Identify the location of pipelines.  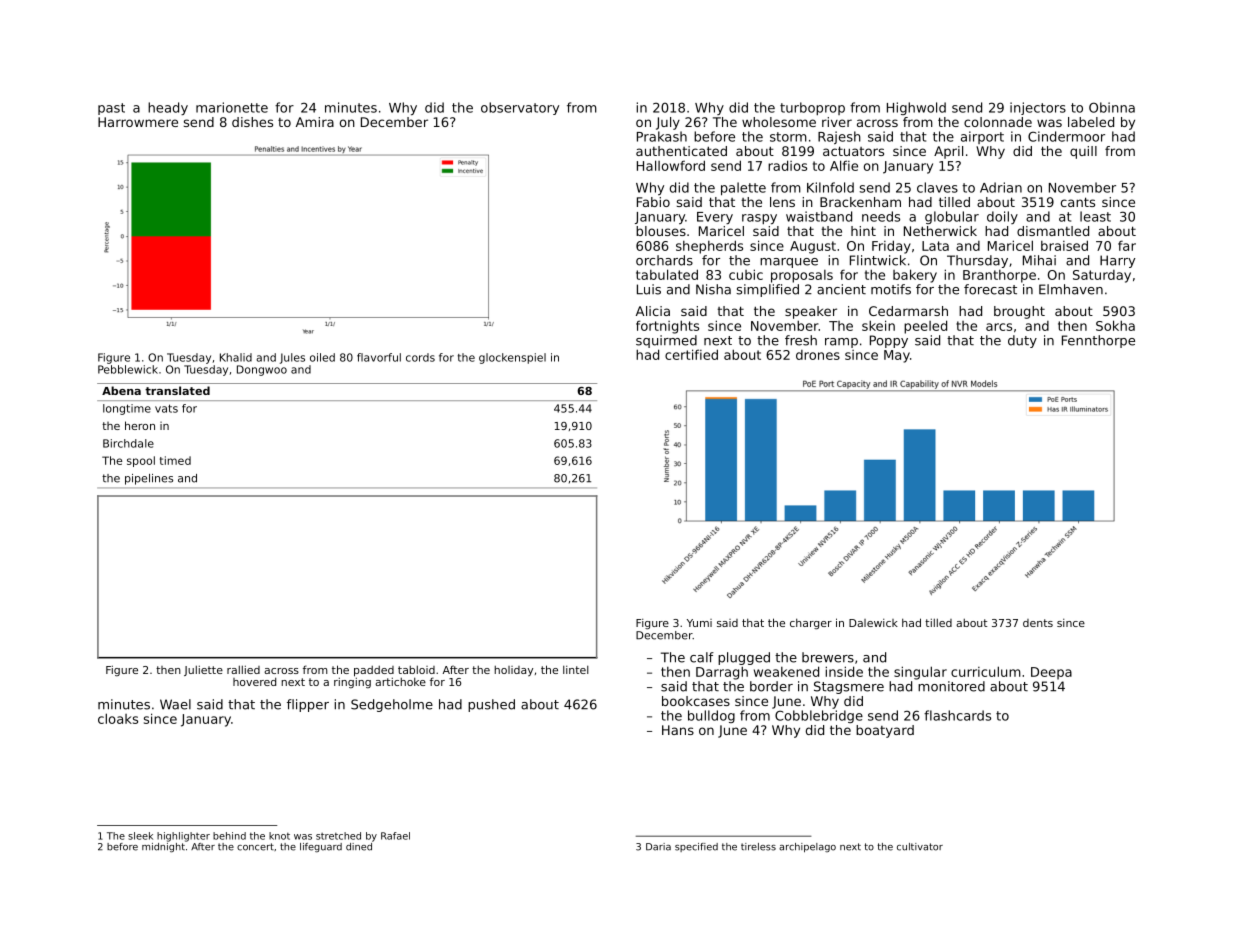
(149, 479).
